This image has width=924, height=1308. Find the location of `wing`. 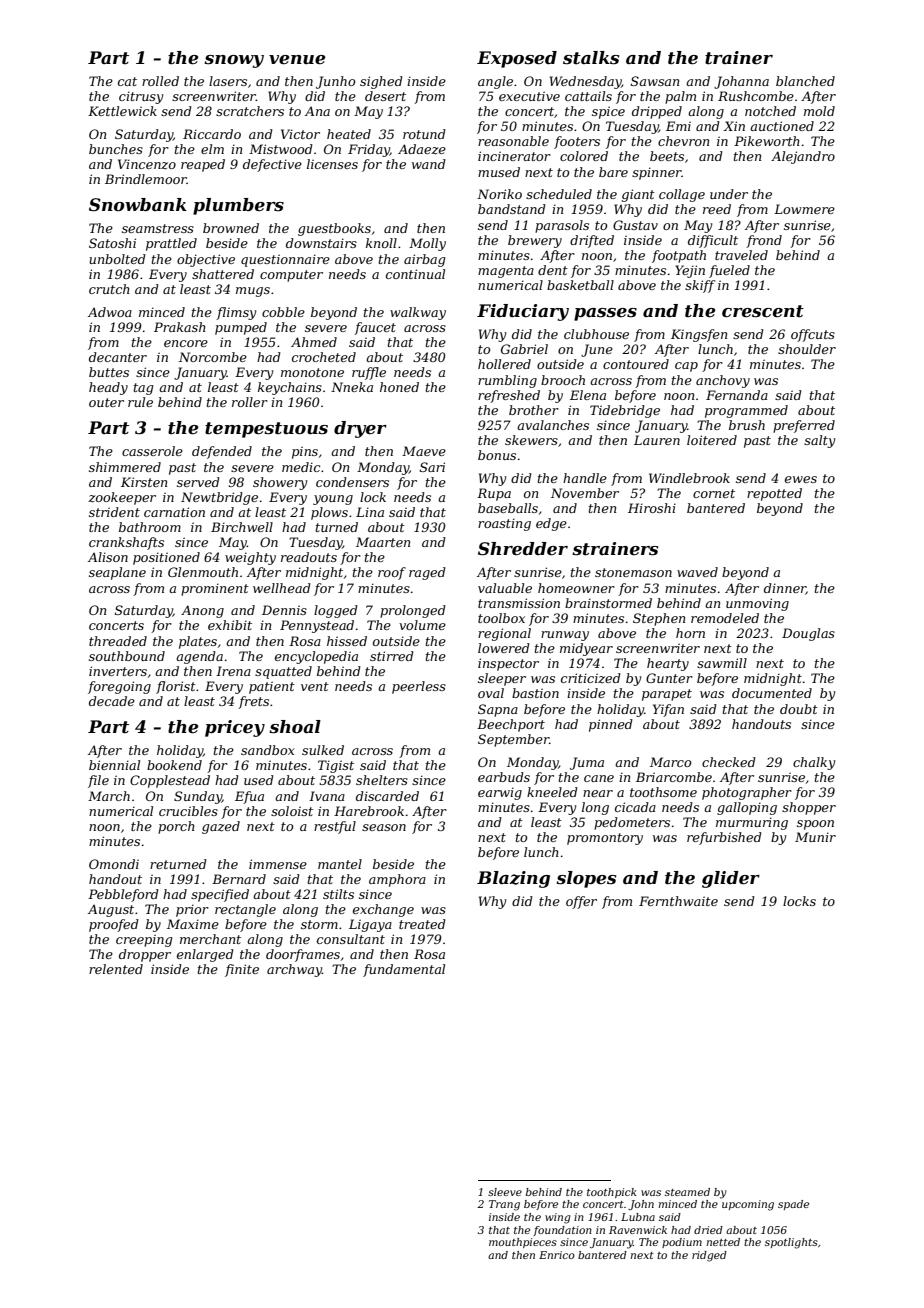

wing is located at coordinates (557, 1218).
